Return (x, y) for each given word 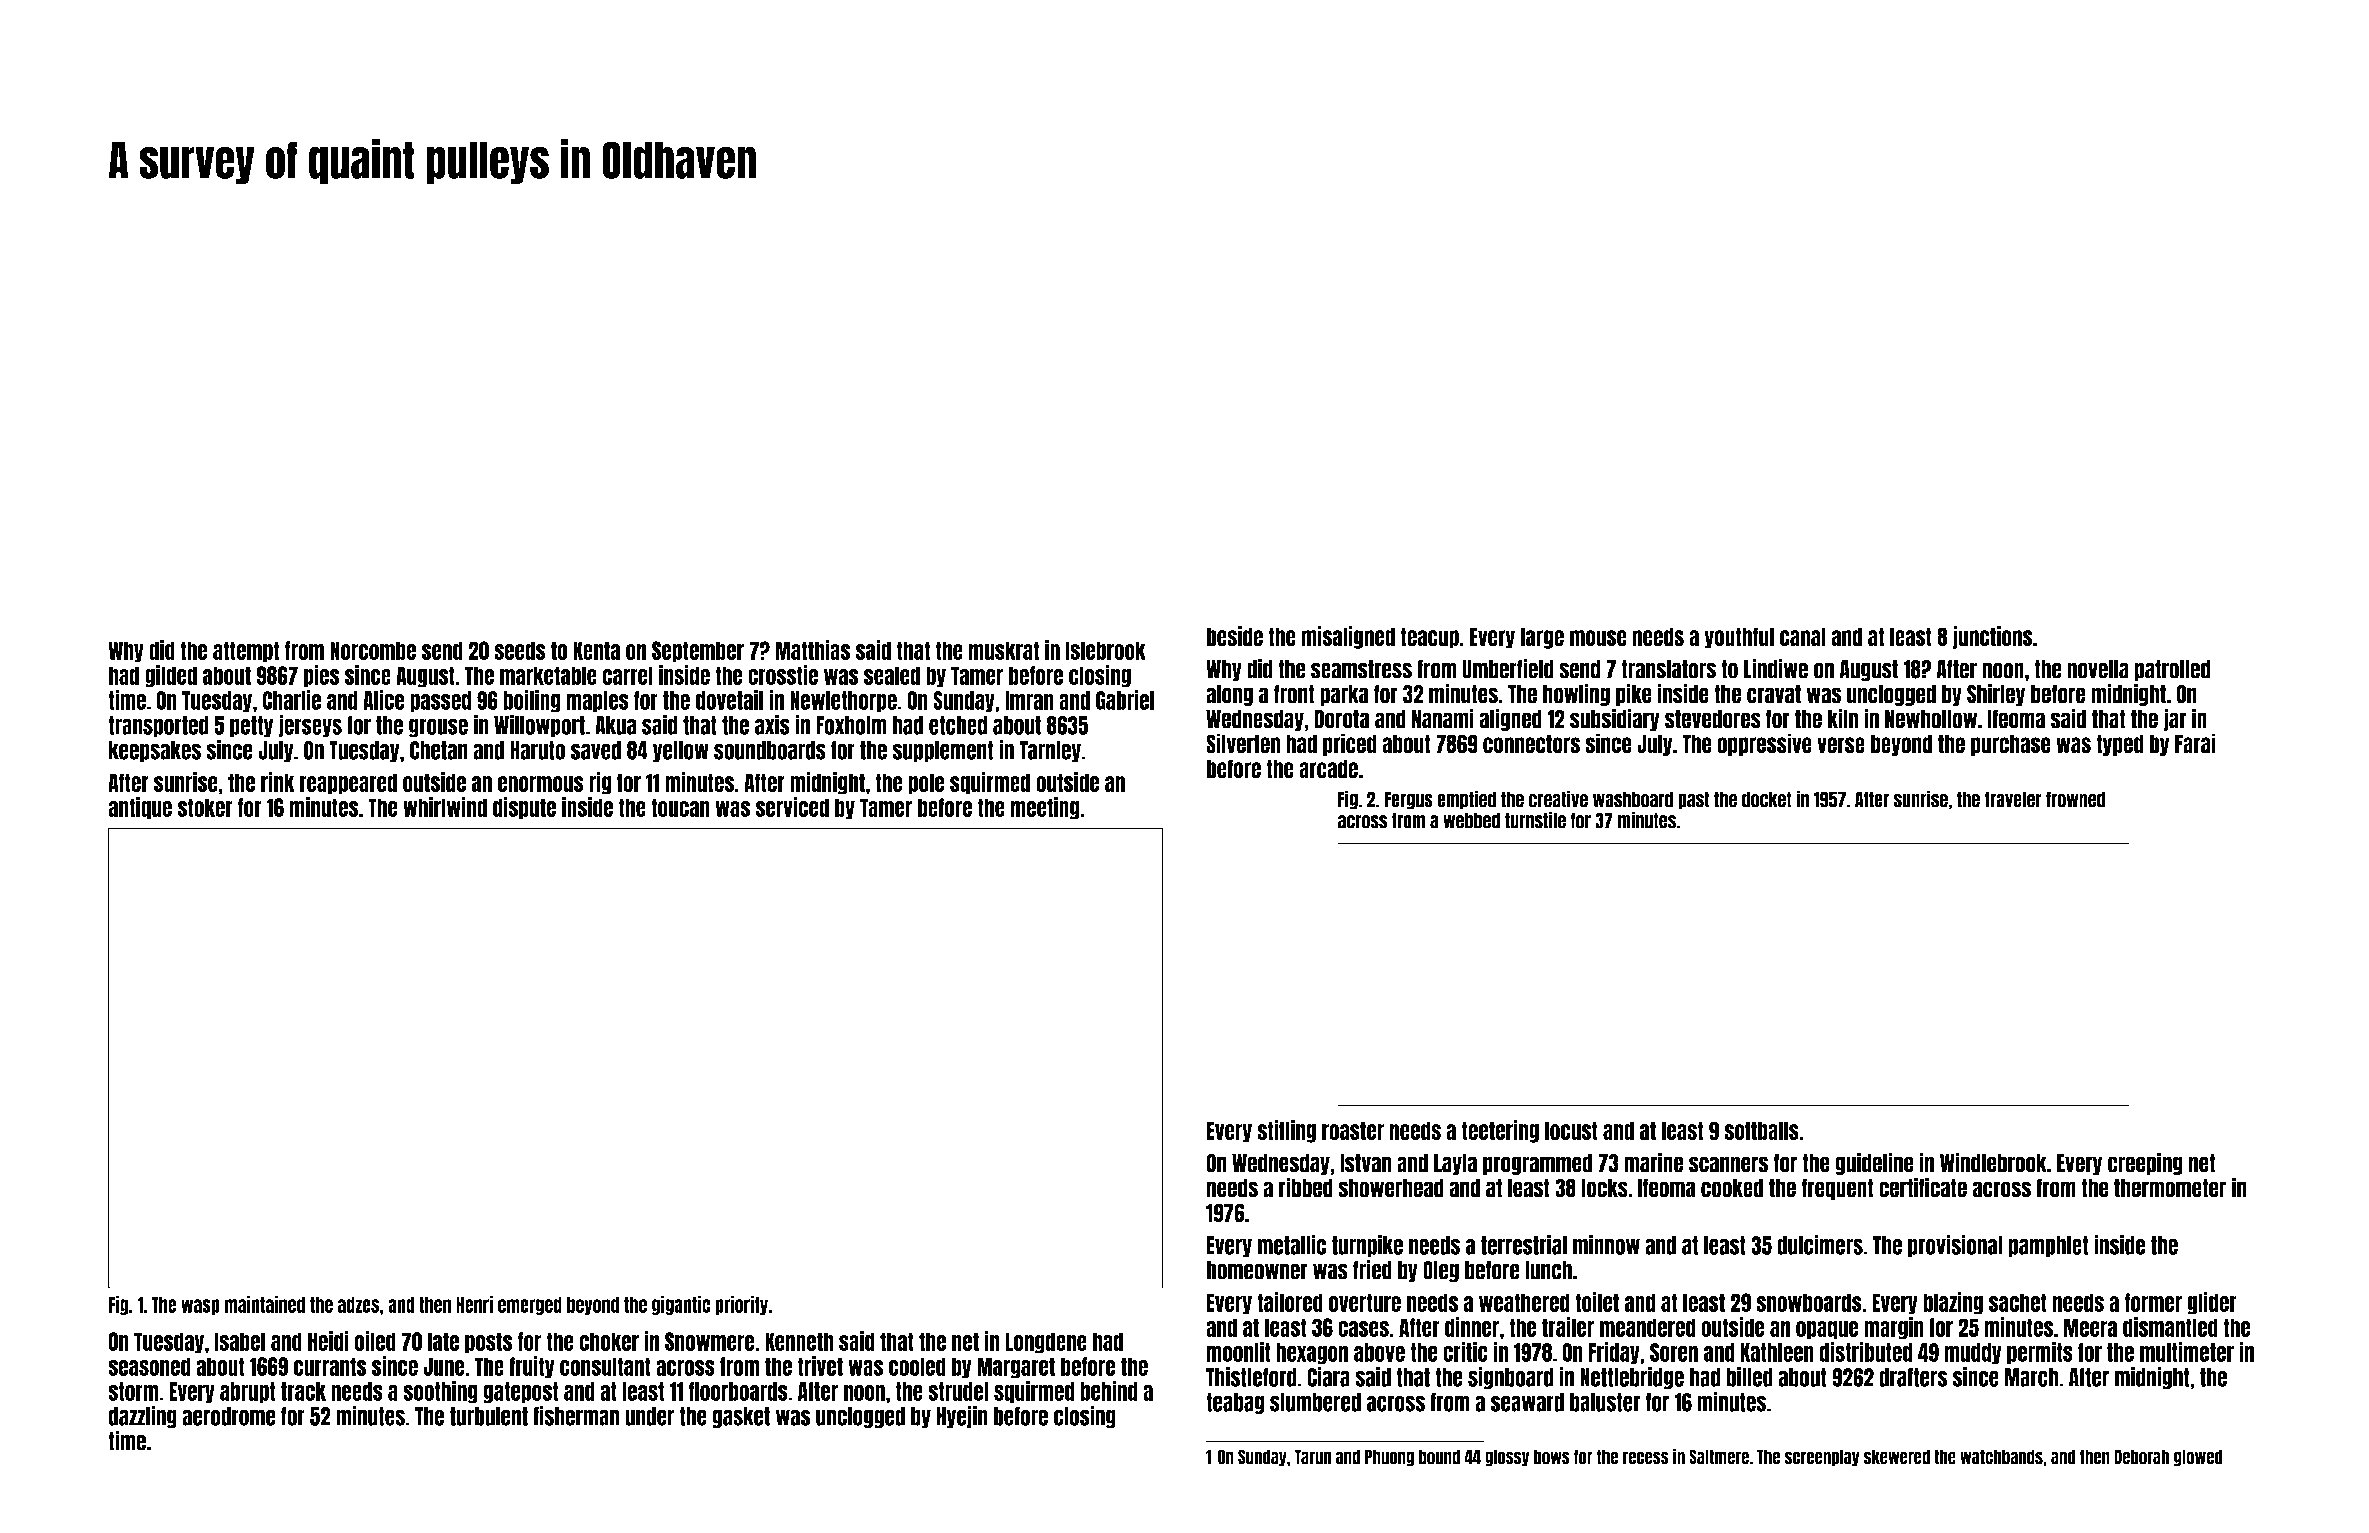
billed (1749, 1377)
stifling (1286, 1131)
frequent (1837, 1189)
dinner (1472, 1327)
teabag (1235, 1404)
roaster (1353, 1130)
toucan (680, 807)
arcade (1328, 769)
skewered (1897, 1457)
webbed (1471, 821)
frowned (2075, 799)
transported (158, 727)
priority (741, 1305)
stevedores (1713, 719)
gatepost (521, 1393)
